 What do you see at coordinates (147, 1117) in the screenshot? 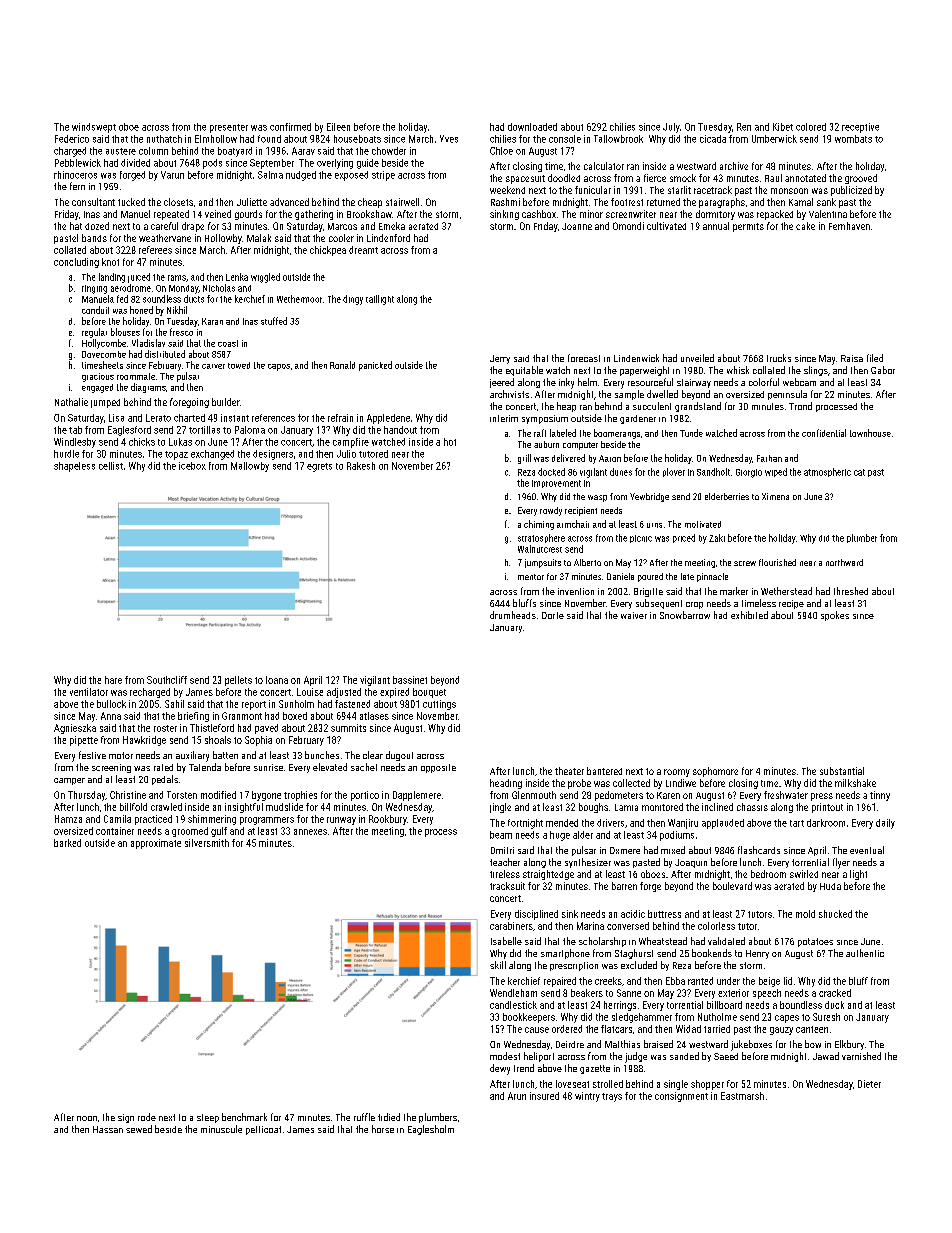
I see `rode` at bounding box center [147, 1117].
